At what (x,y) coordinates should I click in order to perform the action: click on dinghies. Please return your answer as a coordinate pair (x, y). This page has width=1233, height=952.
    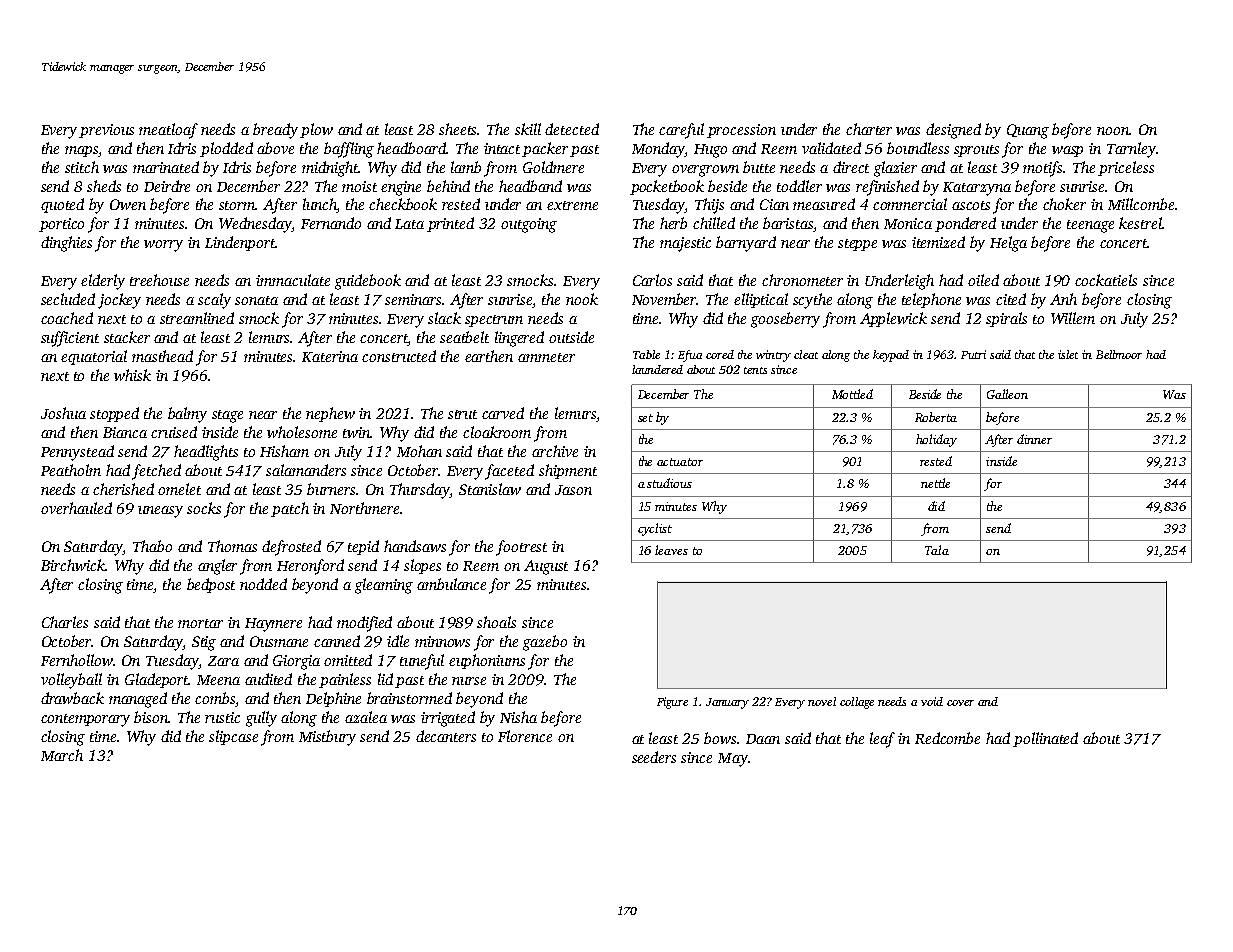
    Looking at the image, I should click on (66, 244).
